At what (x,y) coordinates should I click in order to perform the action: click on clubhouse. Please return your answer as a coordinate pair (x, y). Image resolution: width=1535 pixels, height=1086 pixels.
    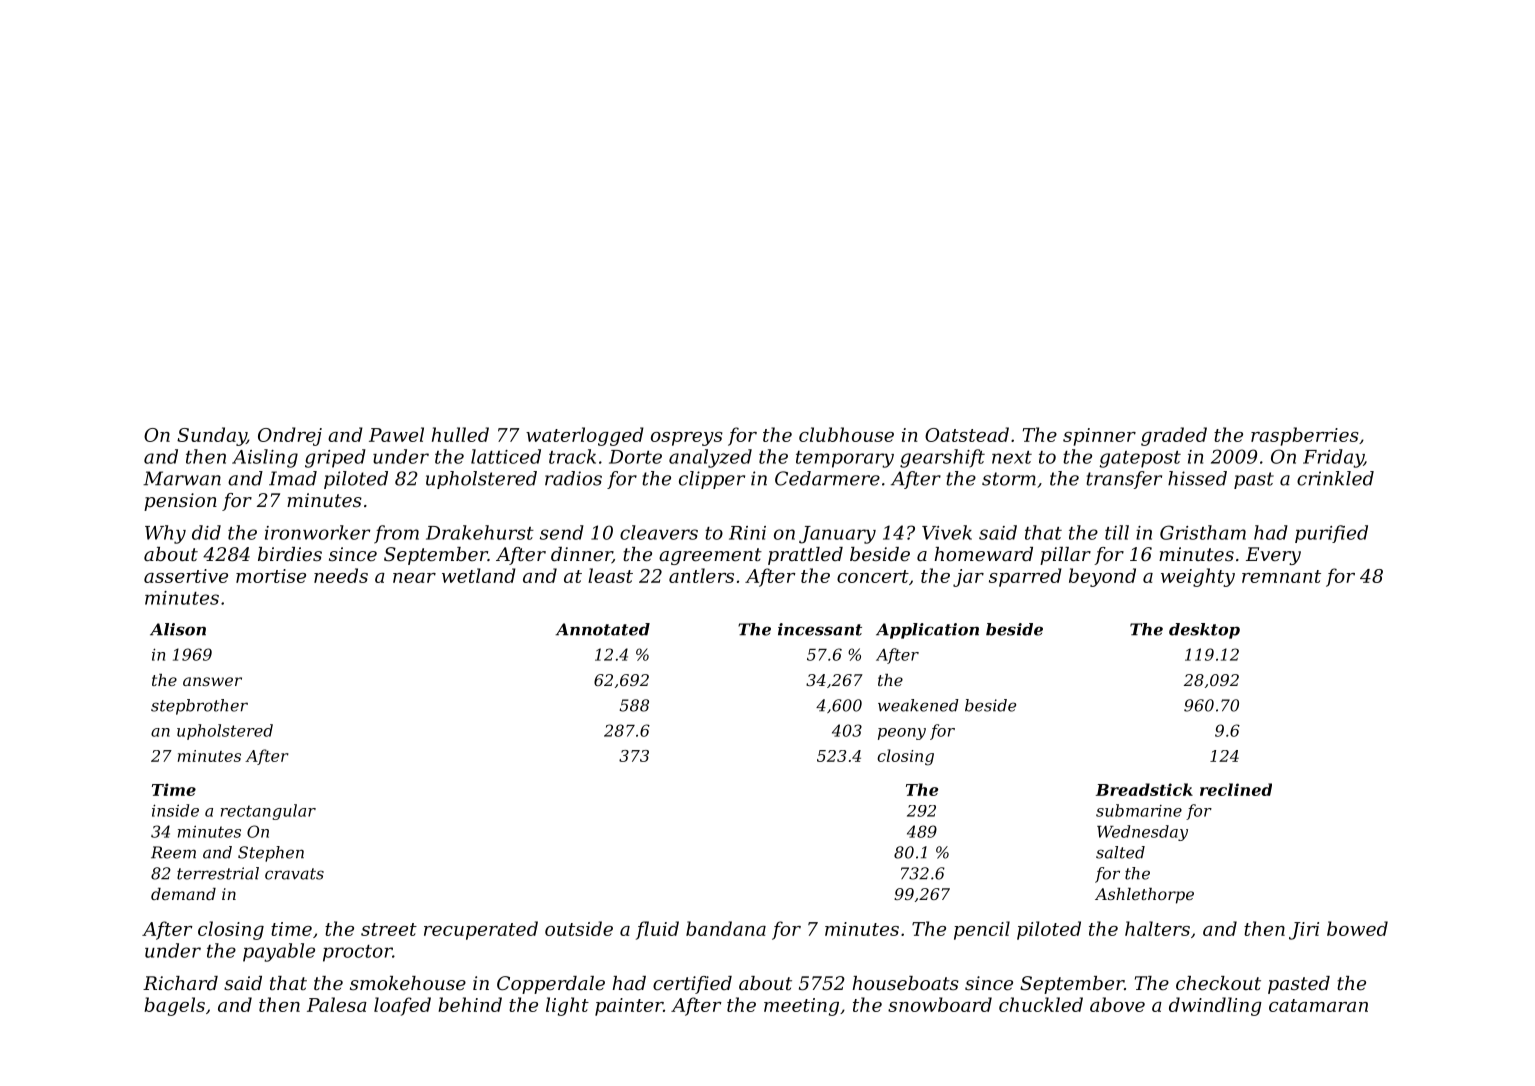
    Looking at the image, I should click on (846, 434).
